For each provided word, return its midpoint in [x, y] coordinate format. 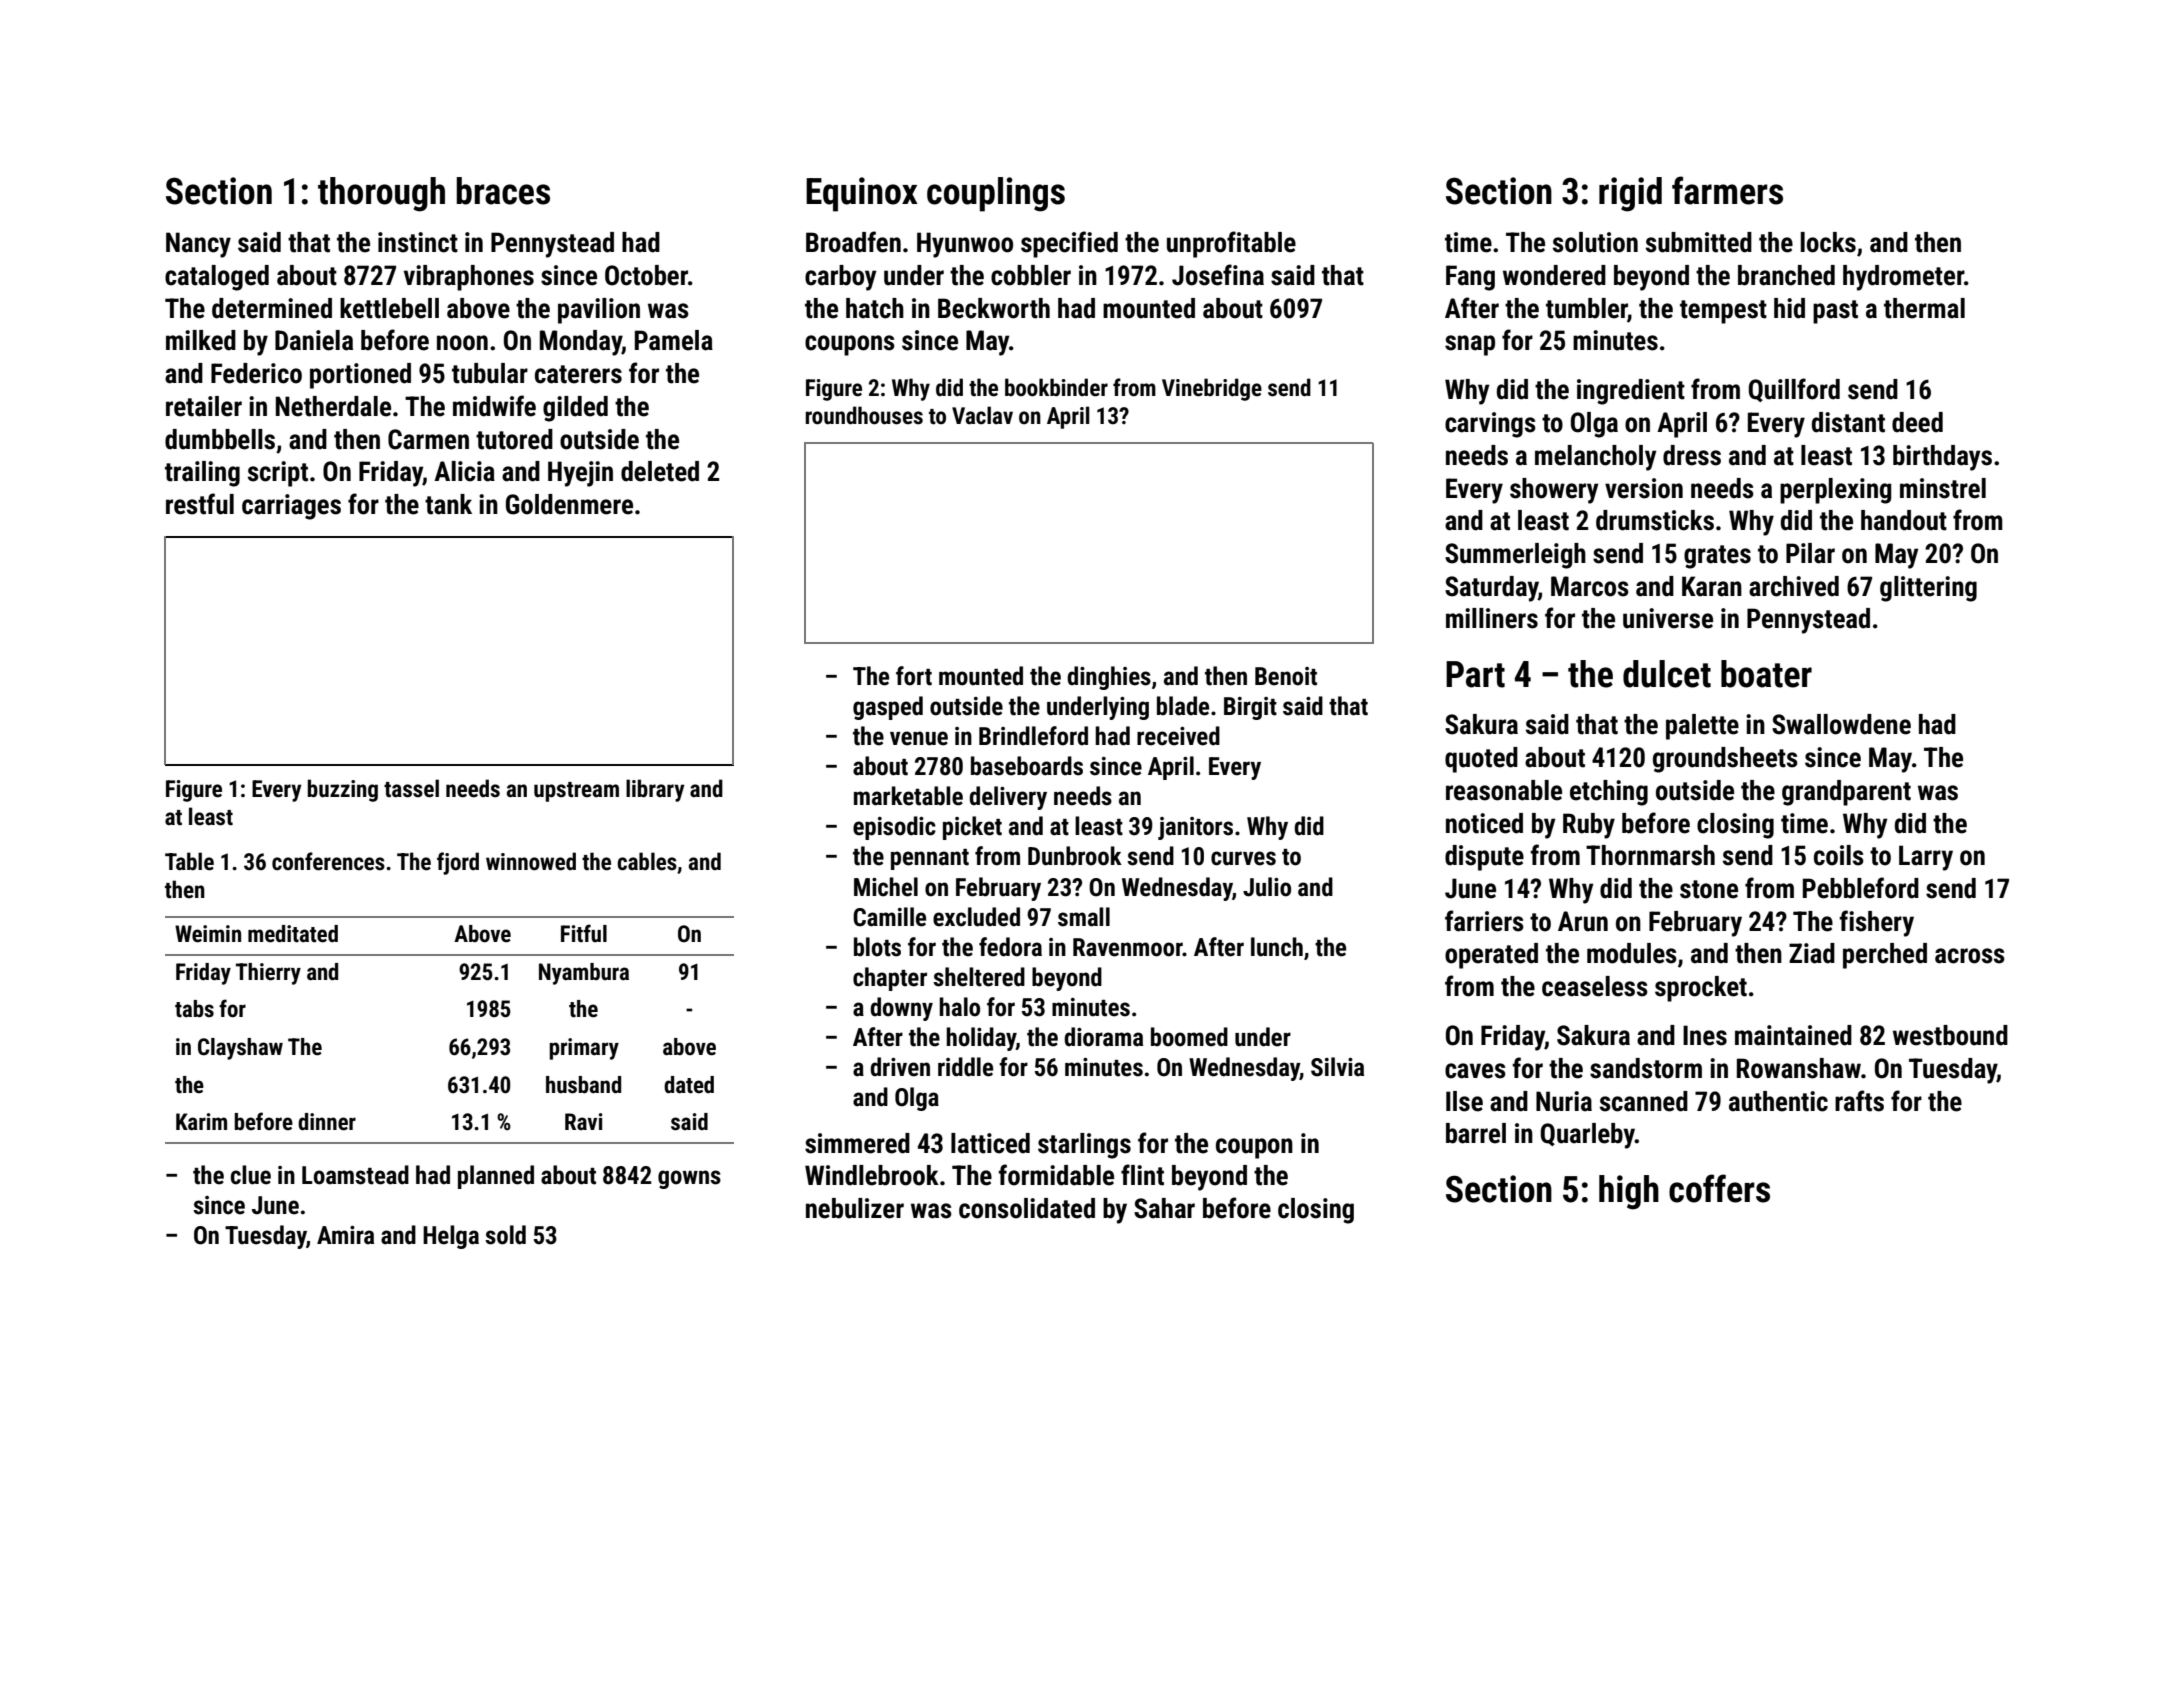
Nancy [198, 245]
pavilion [599, 311]
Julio [1267, 887]
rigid [1630, 194]
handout [1904, 520]
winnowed [531, 861]
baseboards [1027, 766]
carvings [1490, 425]
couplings [996, 194]
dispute [1484, 858]
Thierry [268, 974]
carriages [291, 507]
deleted [660, 471]
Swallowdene [1841, 724]
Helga [451, 1237]
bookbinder [1056, 387]
